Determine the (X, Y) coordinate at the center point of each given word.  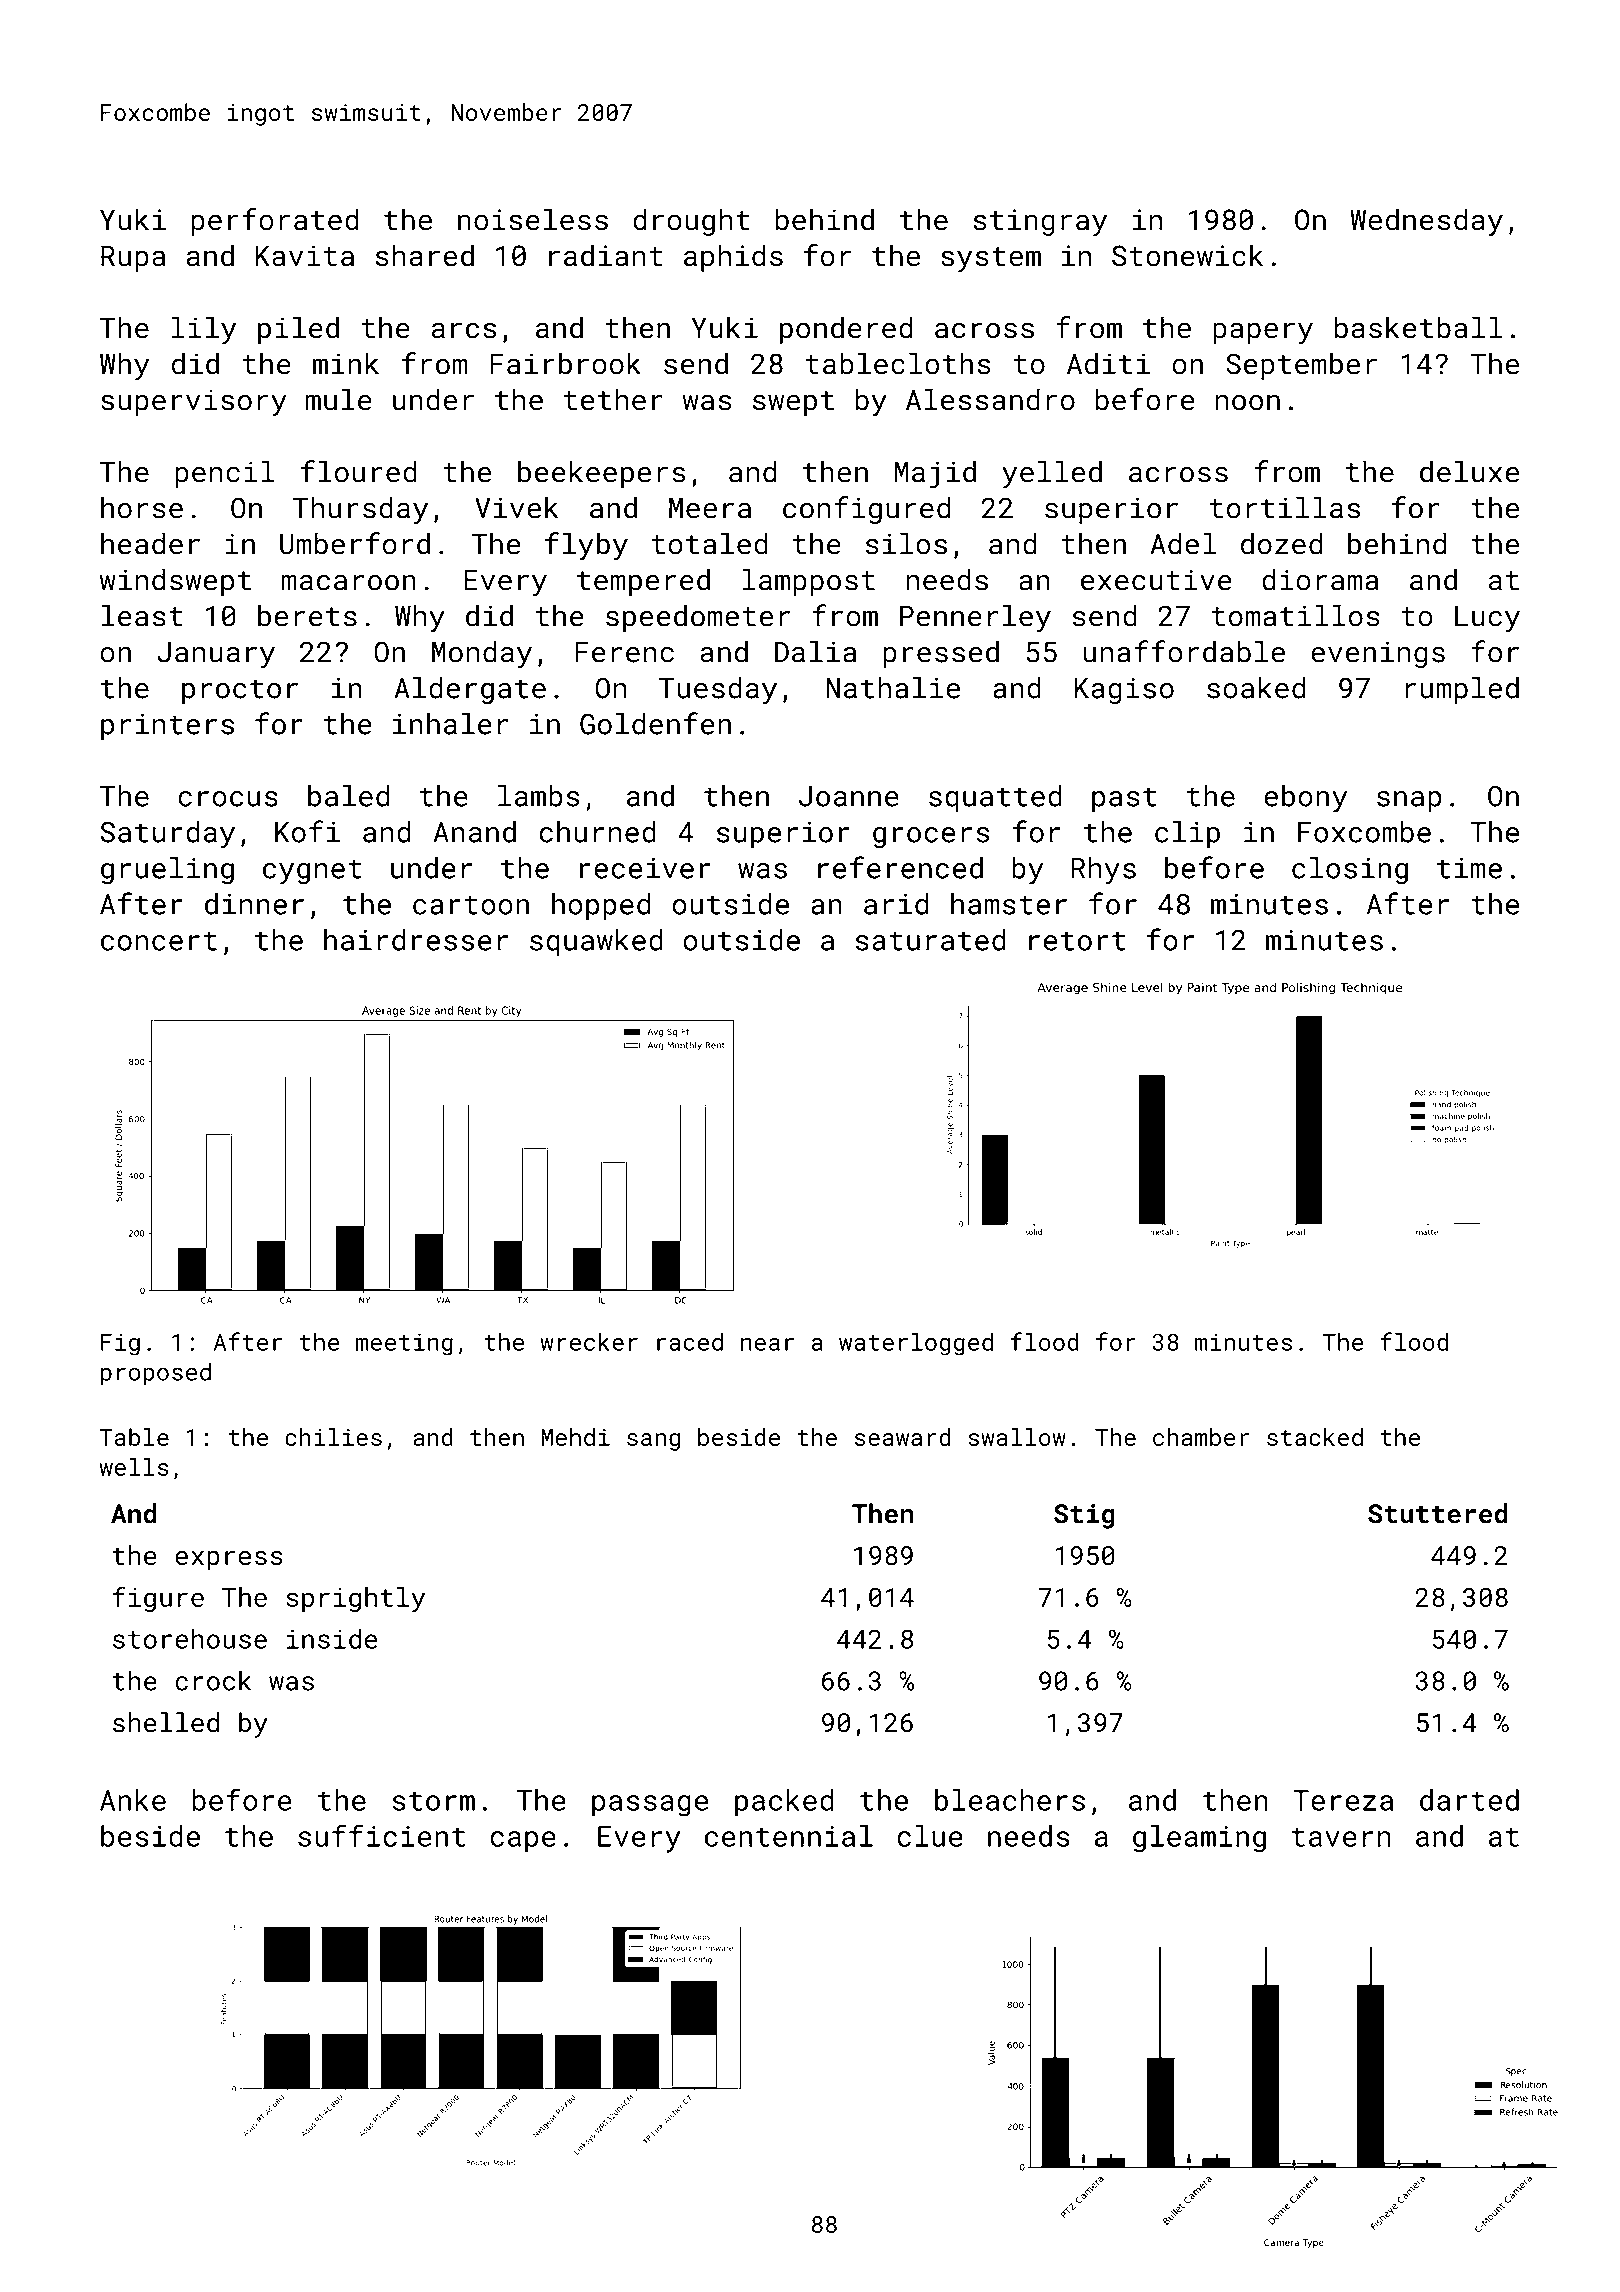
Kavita (304, 256)
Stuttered (1438, 1513)
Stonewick (1187, 255)
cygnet (312, 872)
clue (930, 1836)
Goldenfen (655, 723)
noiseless (533, 219)
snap (1409, 801)
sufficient (381, 1835)
